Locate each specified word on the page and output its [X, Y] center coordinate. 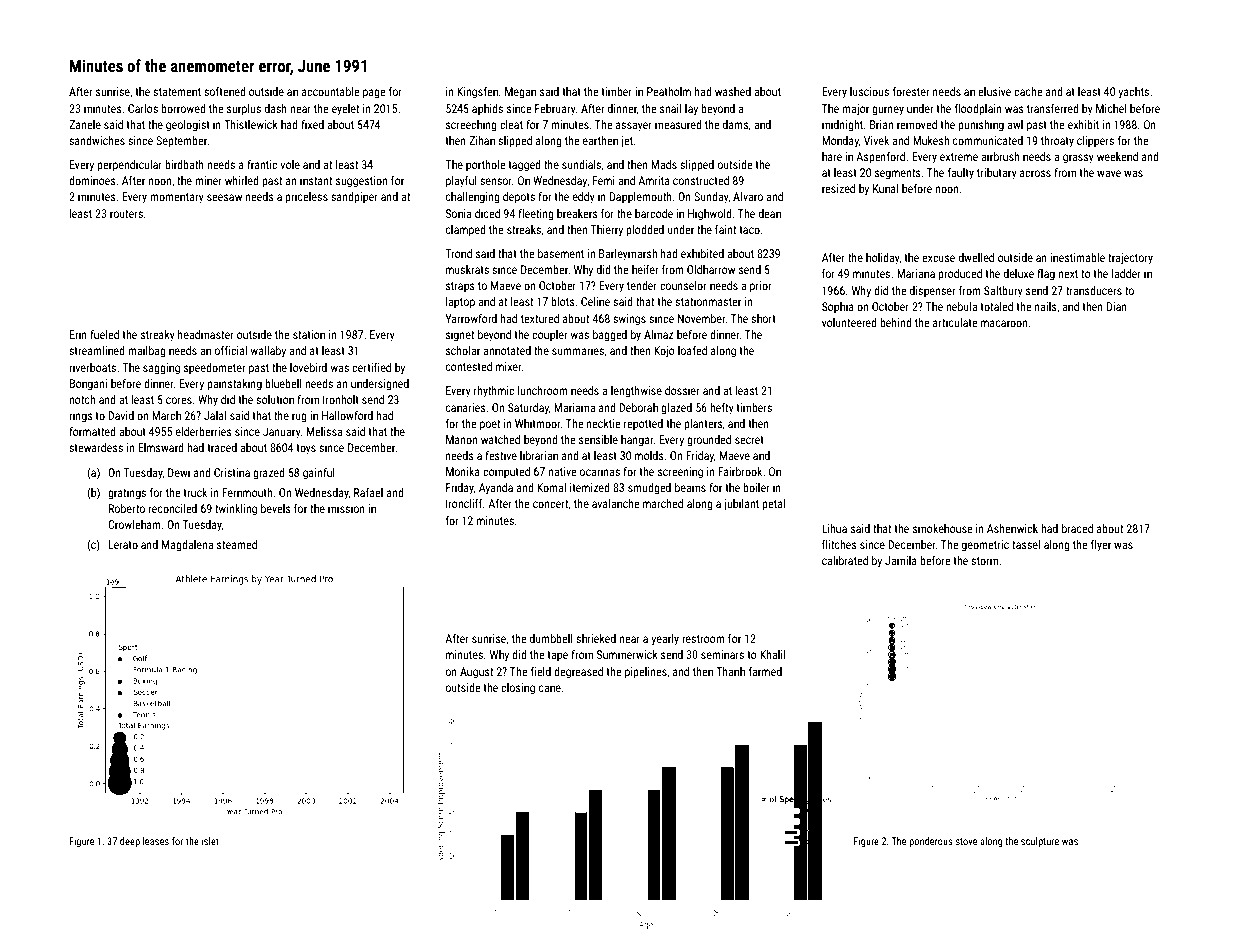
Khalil [773, 654]
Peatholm [669, 91]
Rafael [368, 492]
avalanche [616, 503]
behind [896, 322]
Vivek [876, 140]
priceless [306, 198]
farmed [765, 671]
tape [557, 656]
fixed [312, 124]
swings [629, 320]
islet [210, 841]
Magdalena [187, 546]
